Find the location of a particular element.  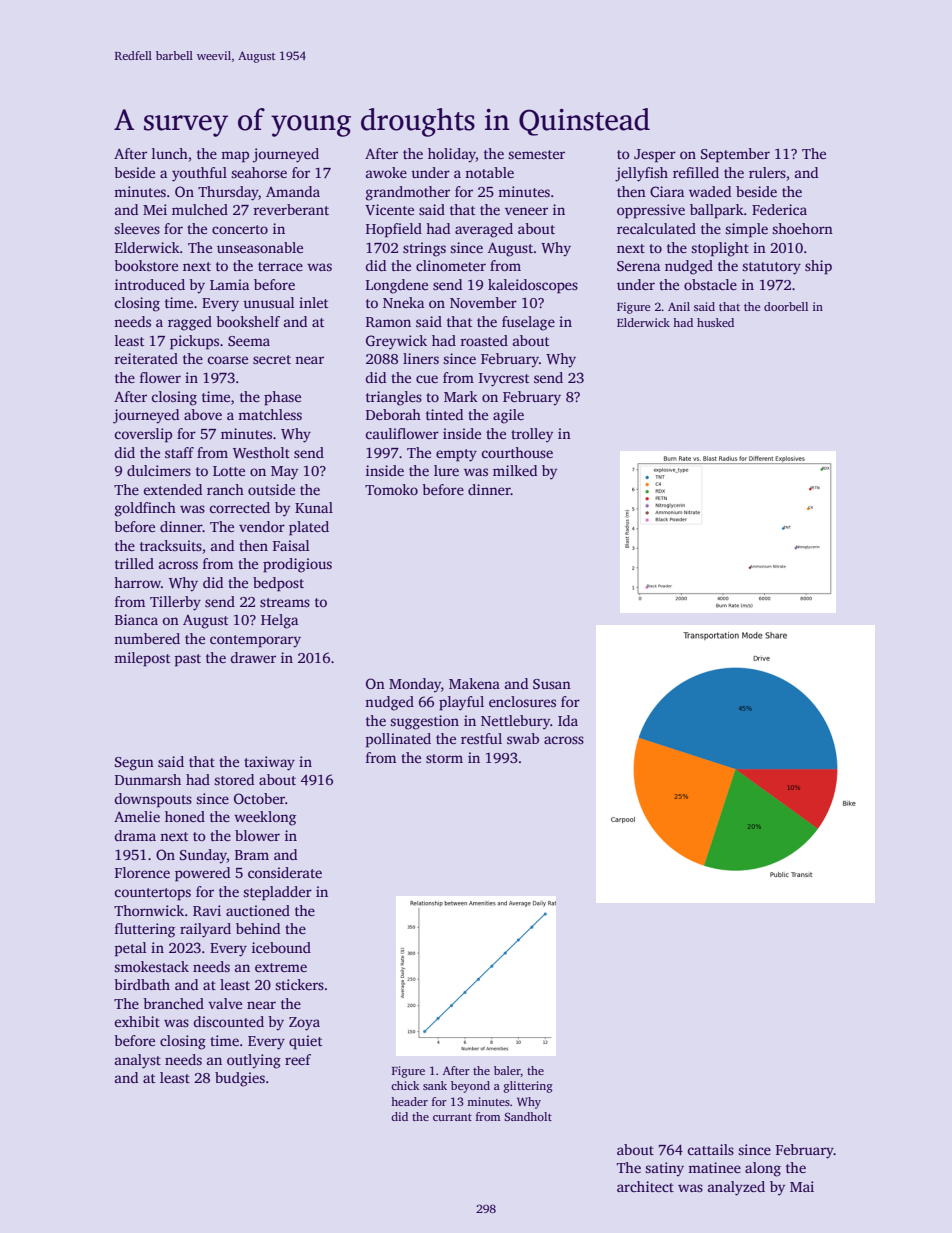

enclosures is located at coordinates (522, 701).
